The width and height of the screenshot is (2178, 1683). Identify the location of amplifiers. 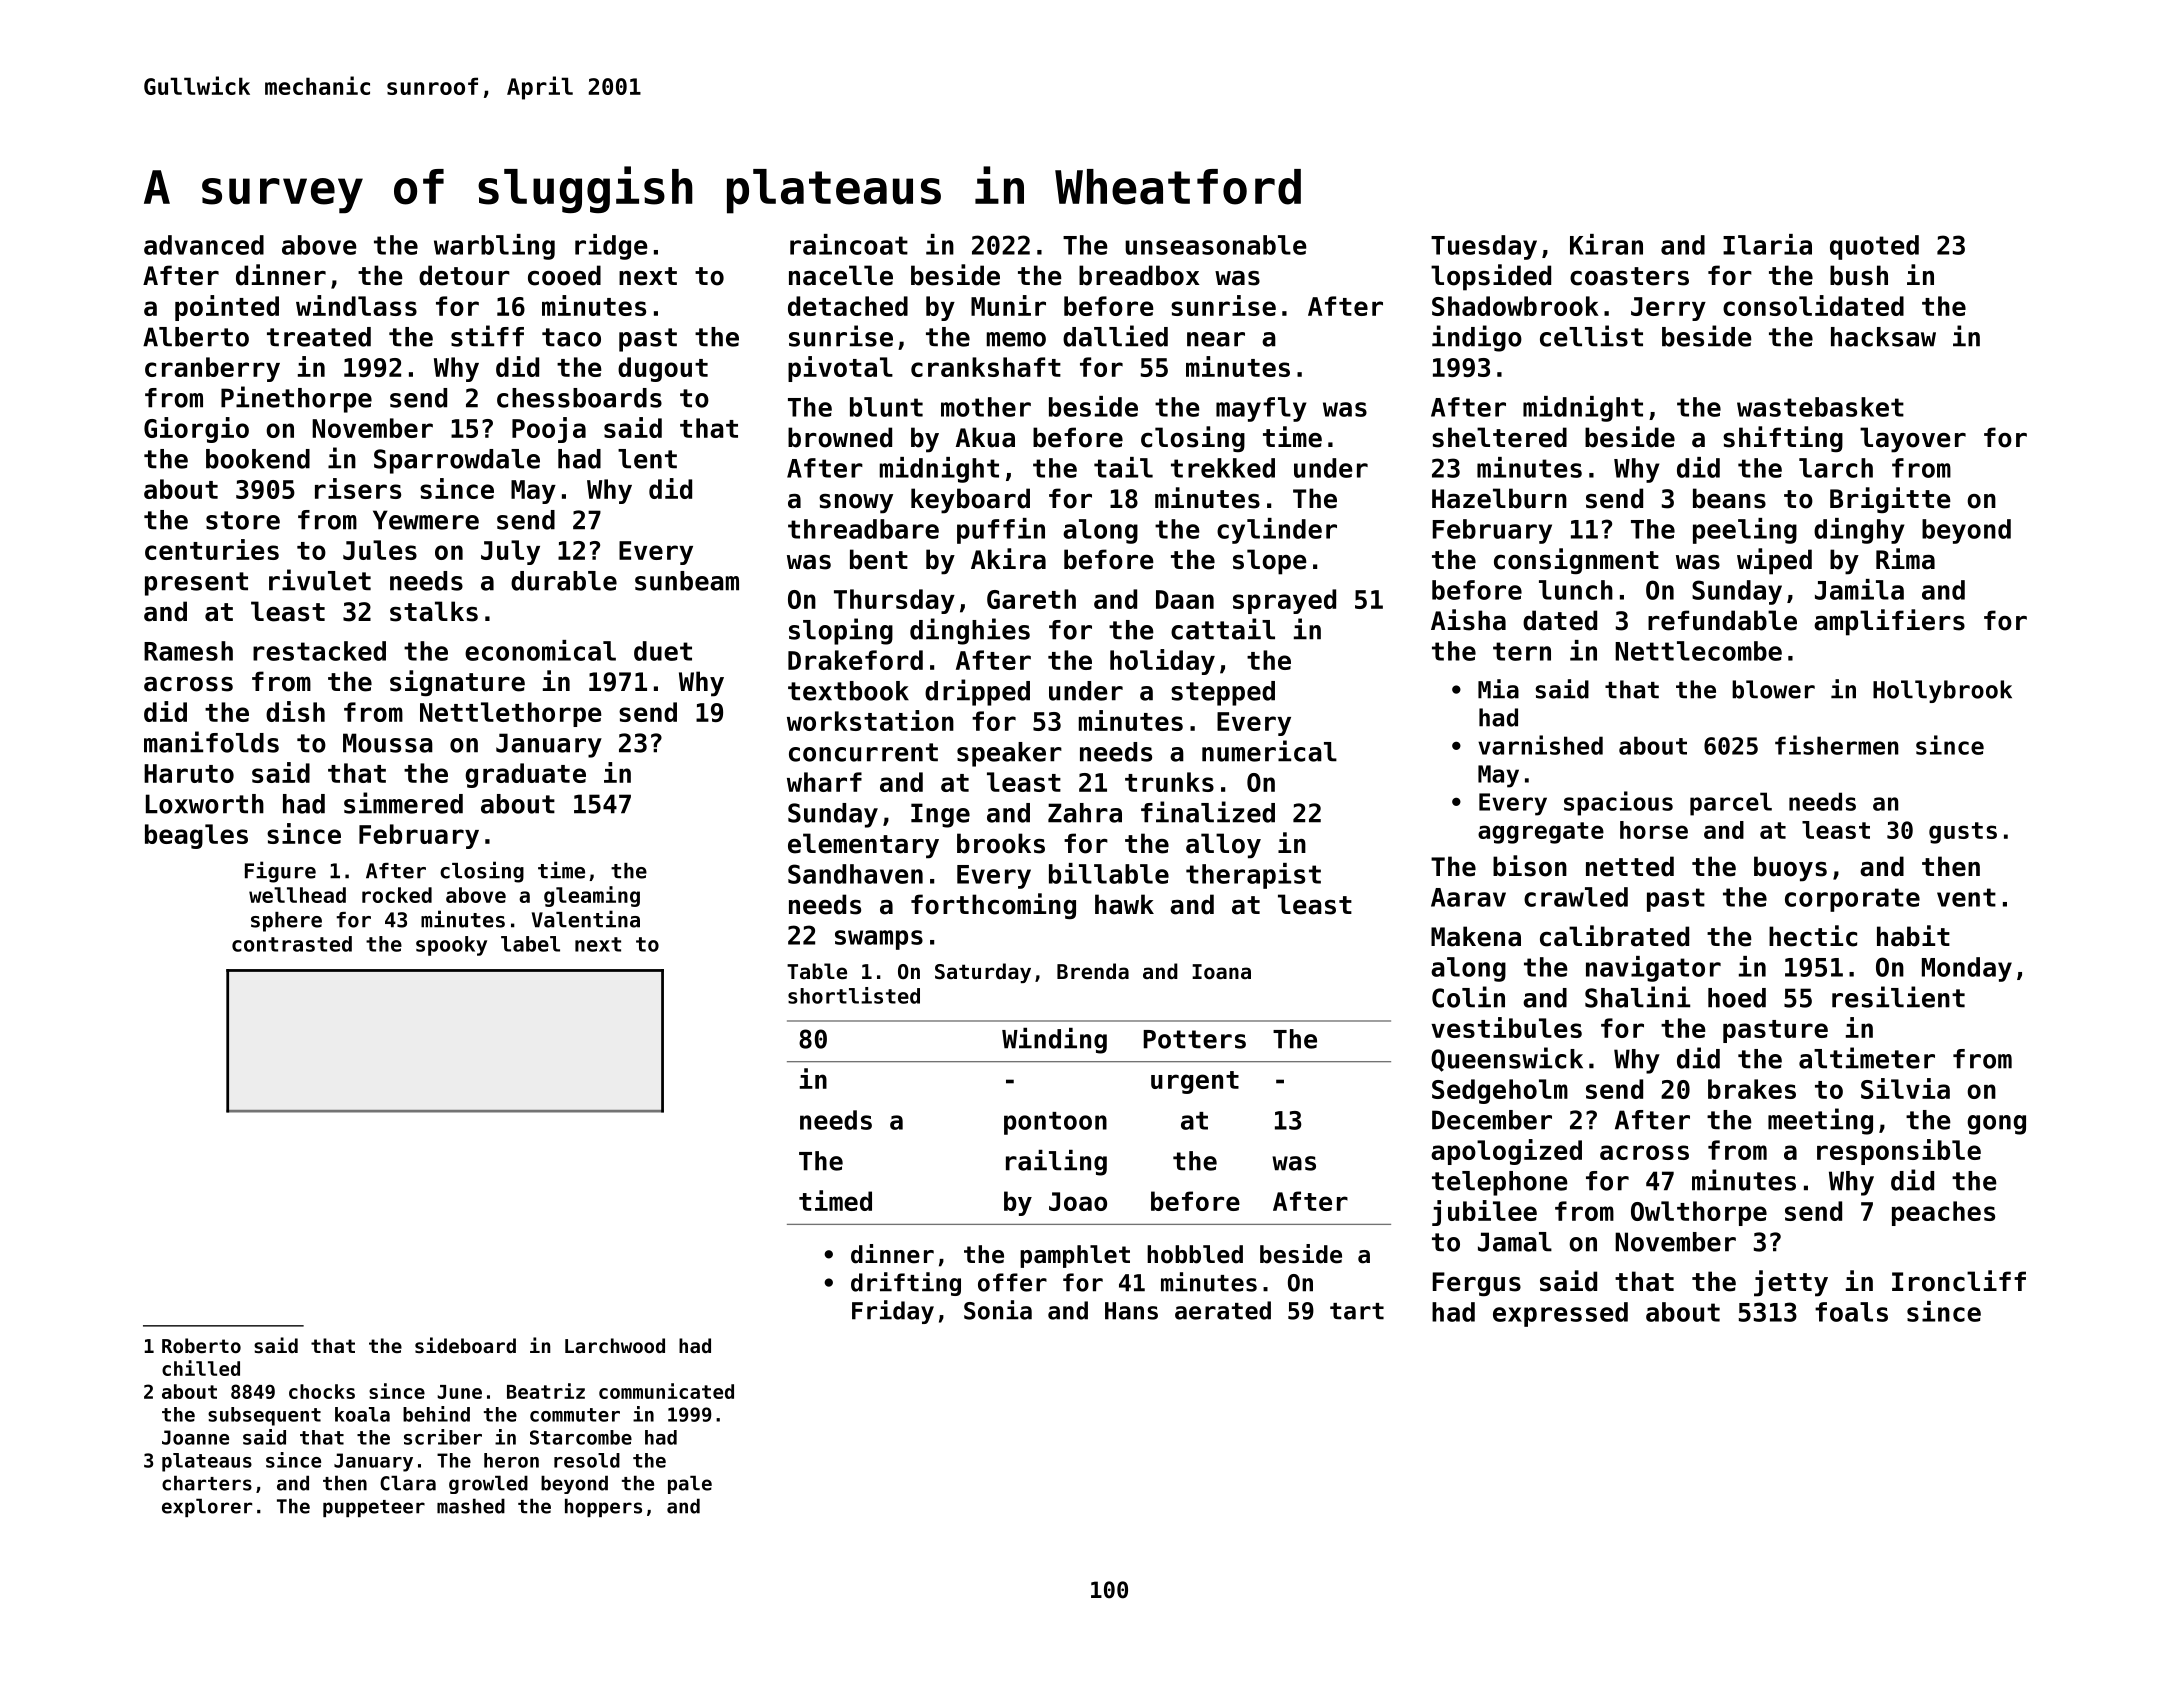
(1889, 622).
